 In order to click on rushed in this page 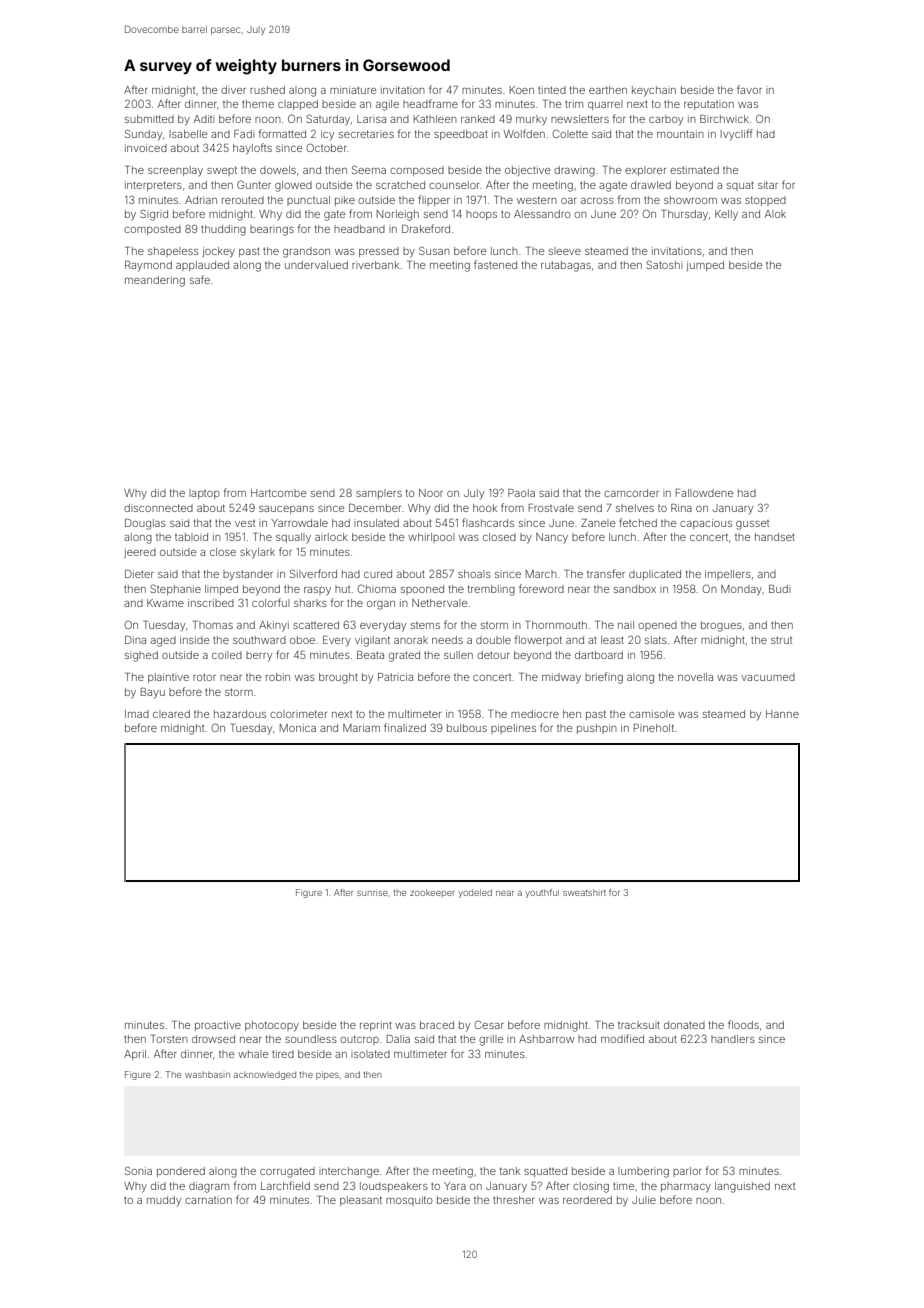, I will do `click(267, 90)`.
